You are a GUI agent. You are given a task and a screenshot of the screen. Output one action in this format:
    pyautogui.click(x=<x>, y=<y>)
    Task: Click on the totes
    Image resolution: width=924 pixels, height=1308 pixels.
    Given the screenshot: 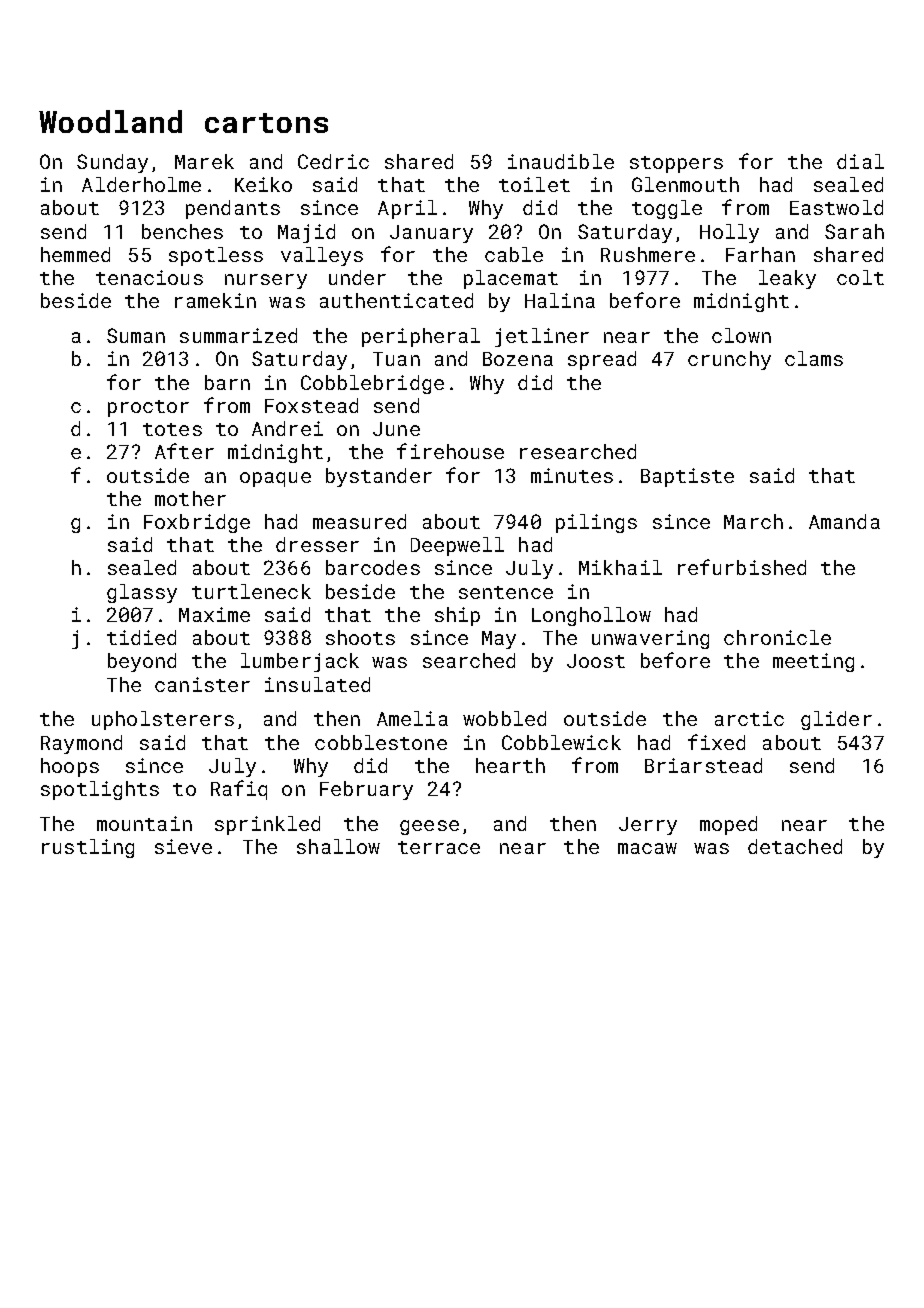 What is the action you would take?
    pyautogui.click(x=172, y=429)
